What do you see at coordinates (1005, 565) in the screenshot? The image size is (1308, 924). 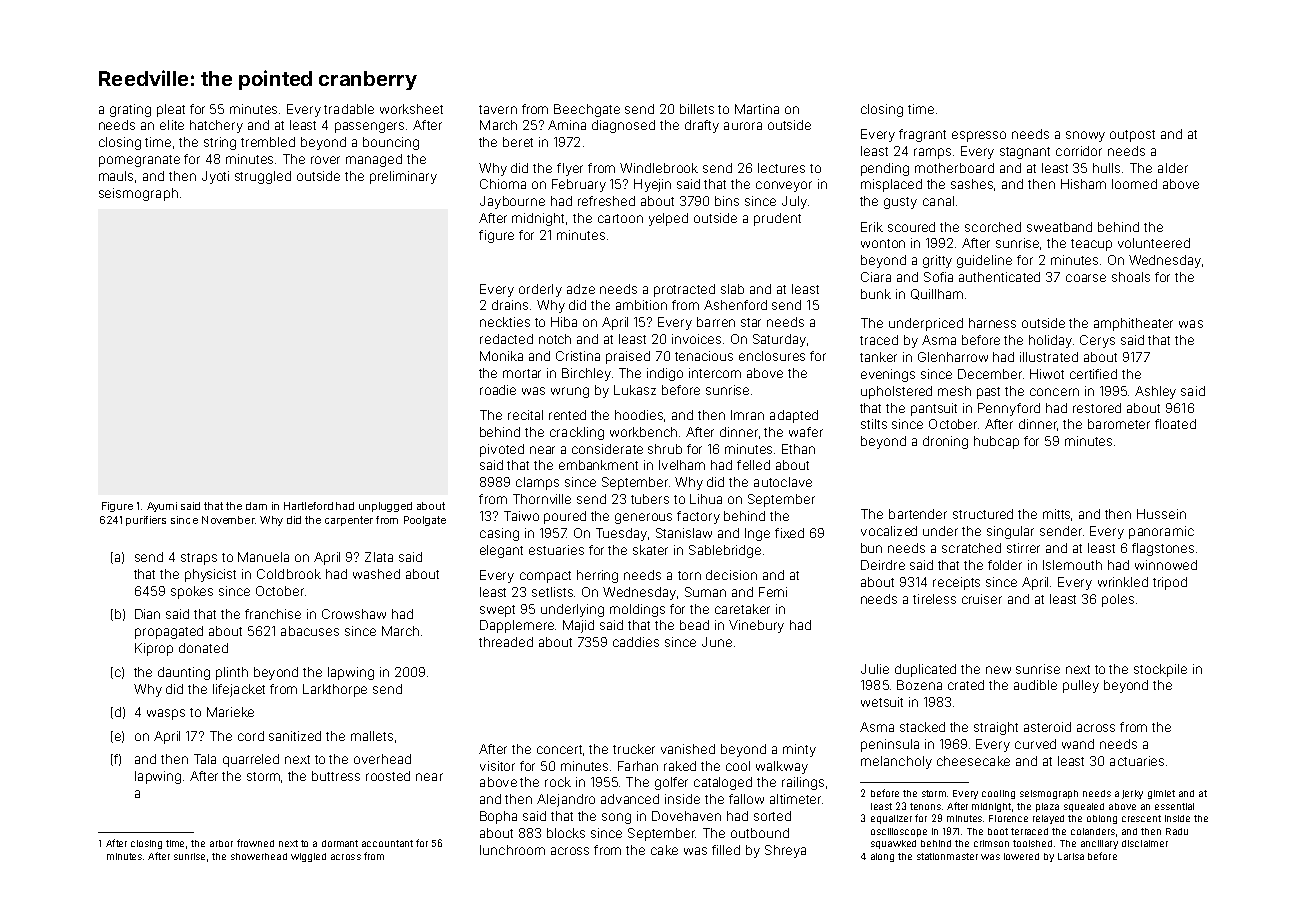 I see `folder` at bounding box center [1005, 565].
